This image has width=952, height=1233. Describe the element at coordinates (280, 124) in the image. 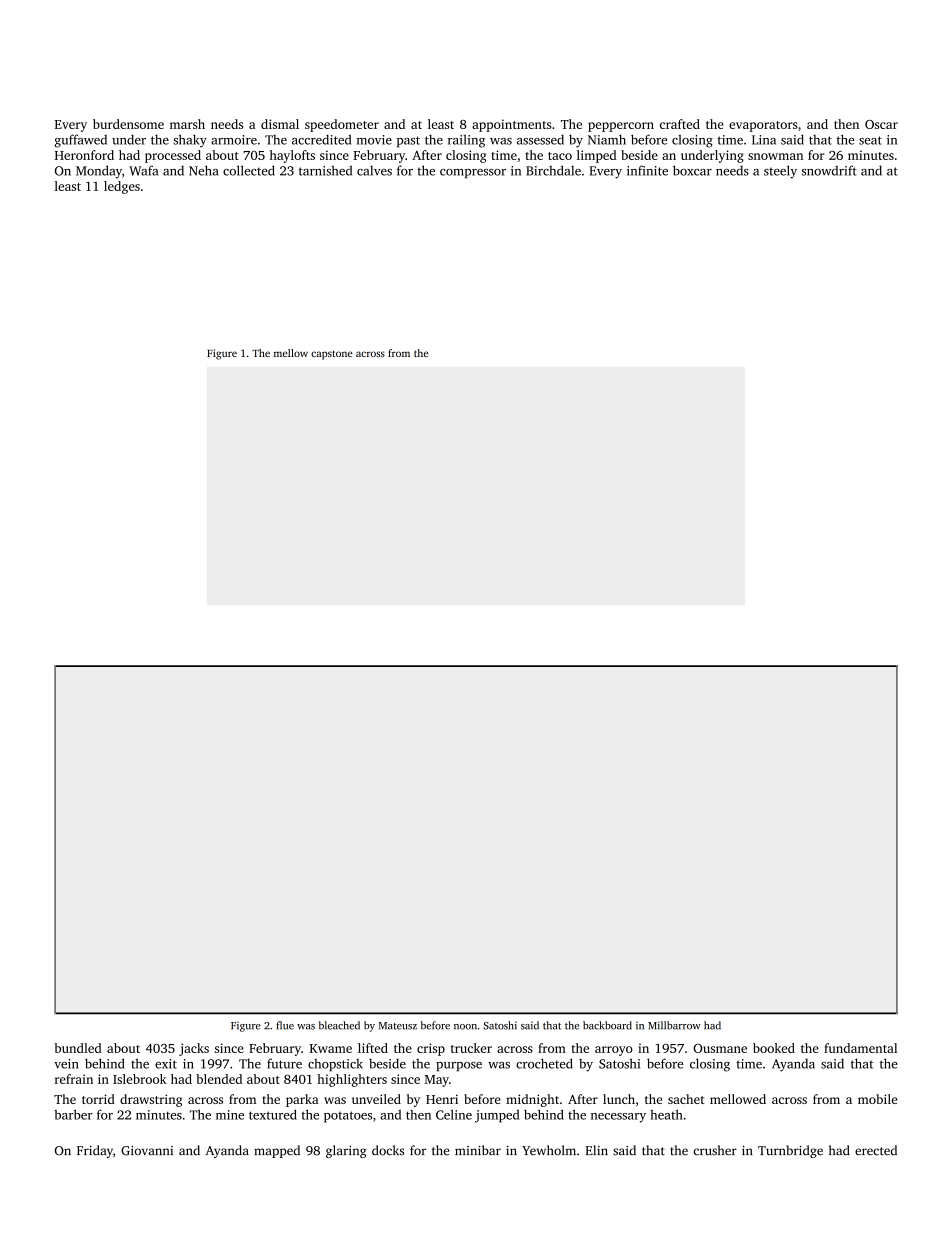

I see `dismal` at that location.
